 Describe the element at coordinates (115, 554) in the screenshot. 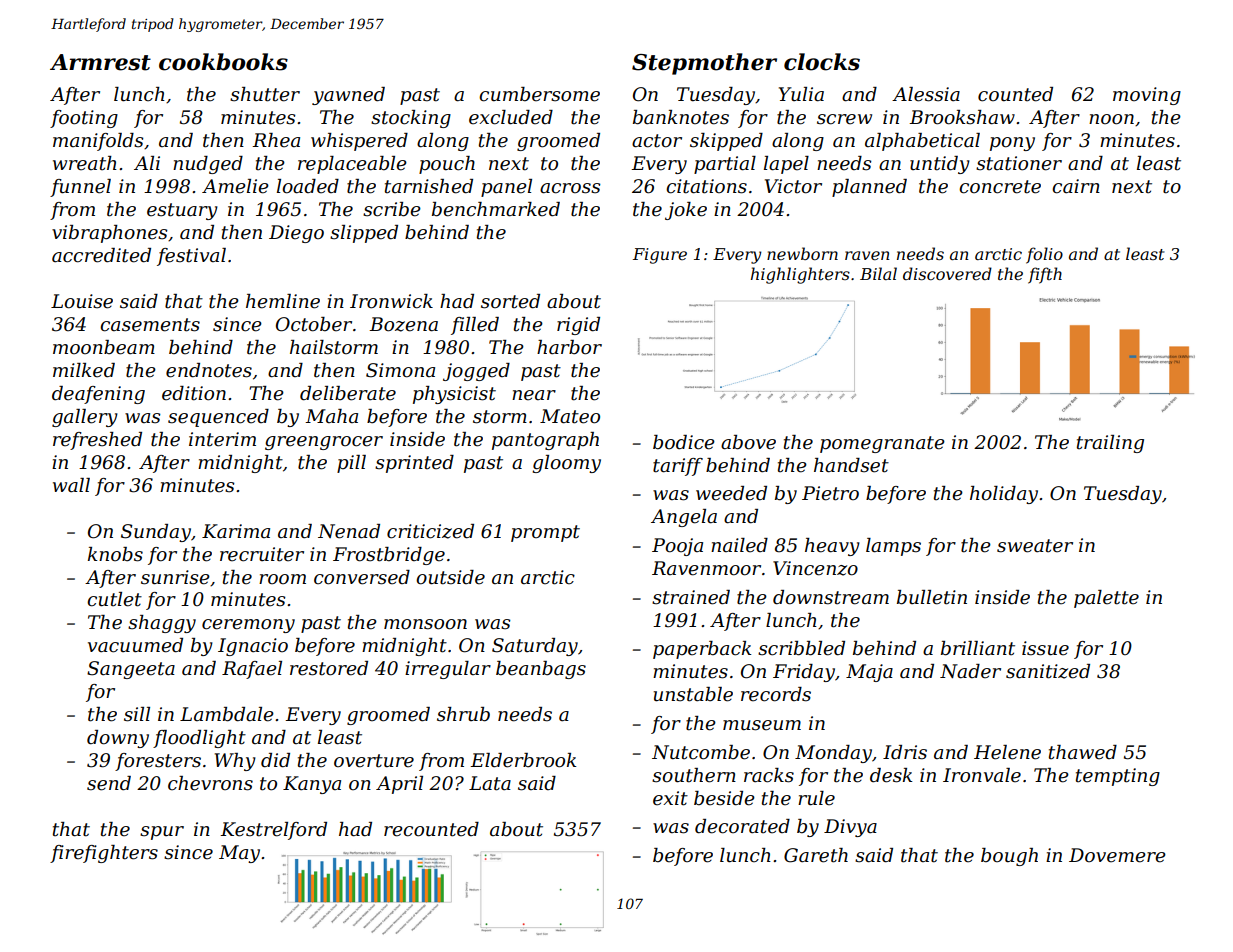

I see `knobs` at that location.
